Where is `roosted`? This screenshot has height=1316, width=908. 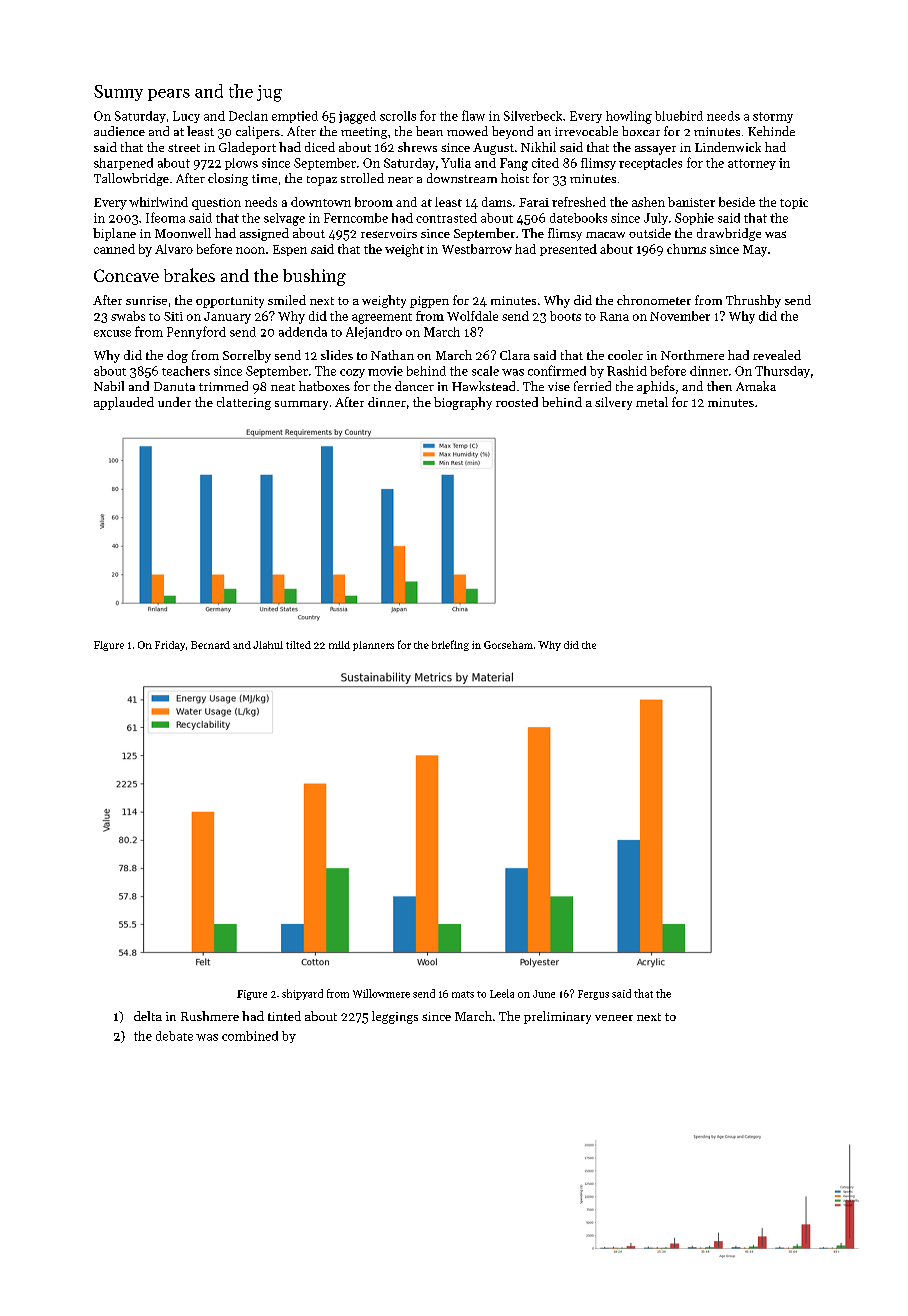
roosted is located at coordinates (517, 402).
